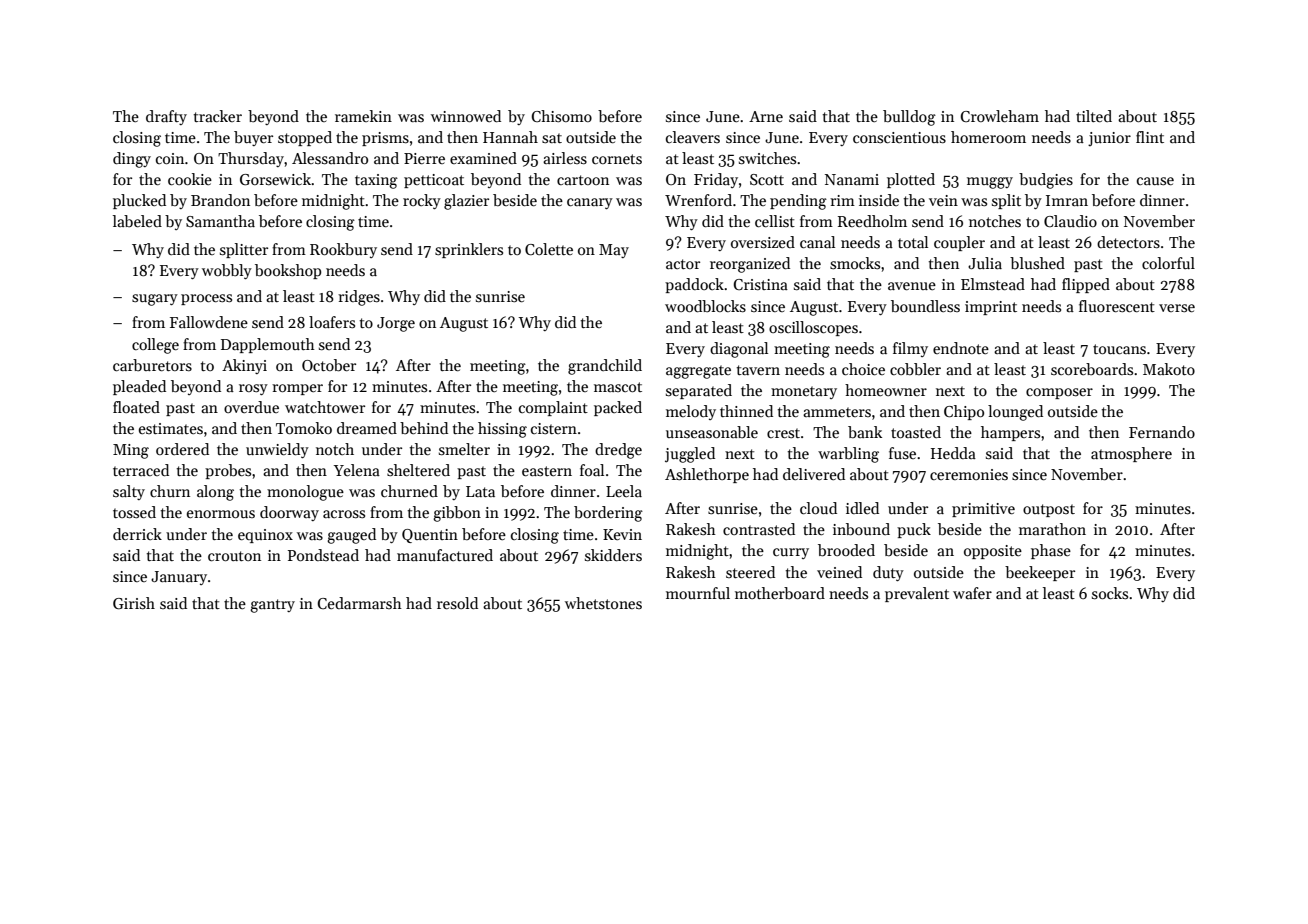 The image size is (1308, 924). What do you see at coordinates (134, 603) in the document?
I see `Girish` at bounding box center [134, 603].
